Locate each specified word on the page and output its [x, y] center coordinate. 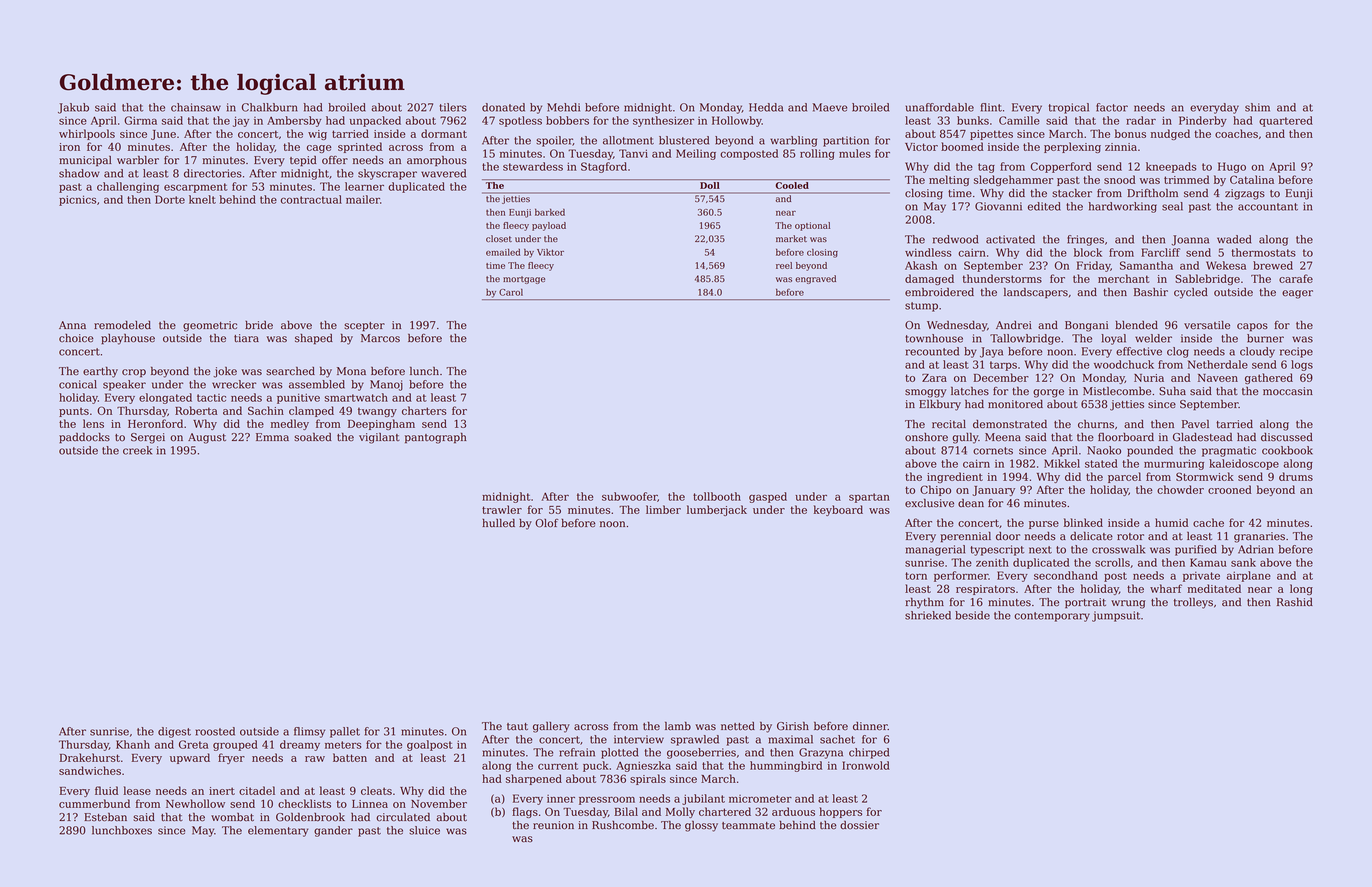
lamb [678, 726]
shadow [79, 173]
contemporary [1052, 617]
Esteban [105, 817]
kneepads [1171, 167]
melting [949, 180]
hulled [498, 523]
